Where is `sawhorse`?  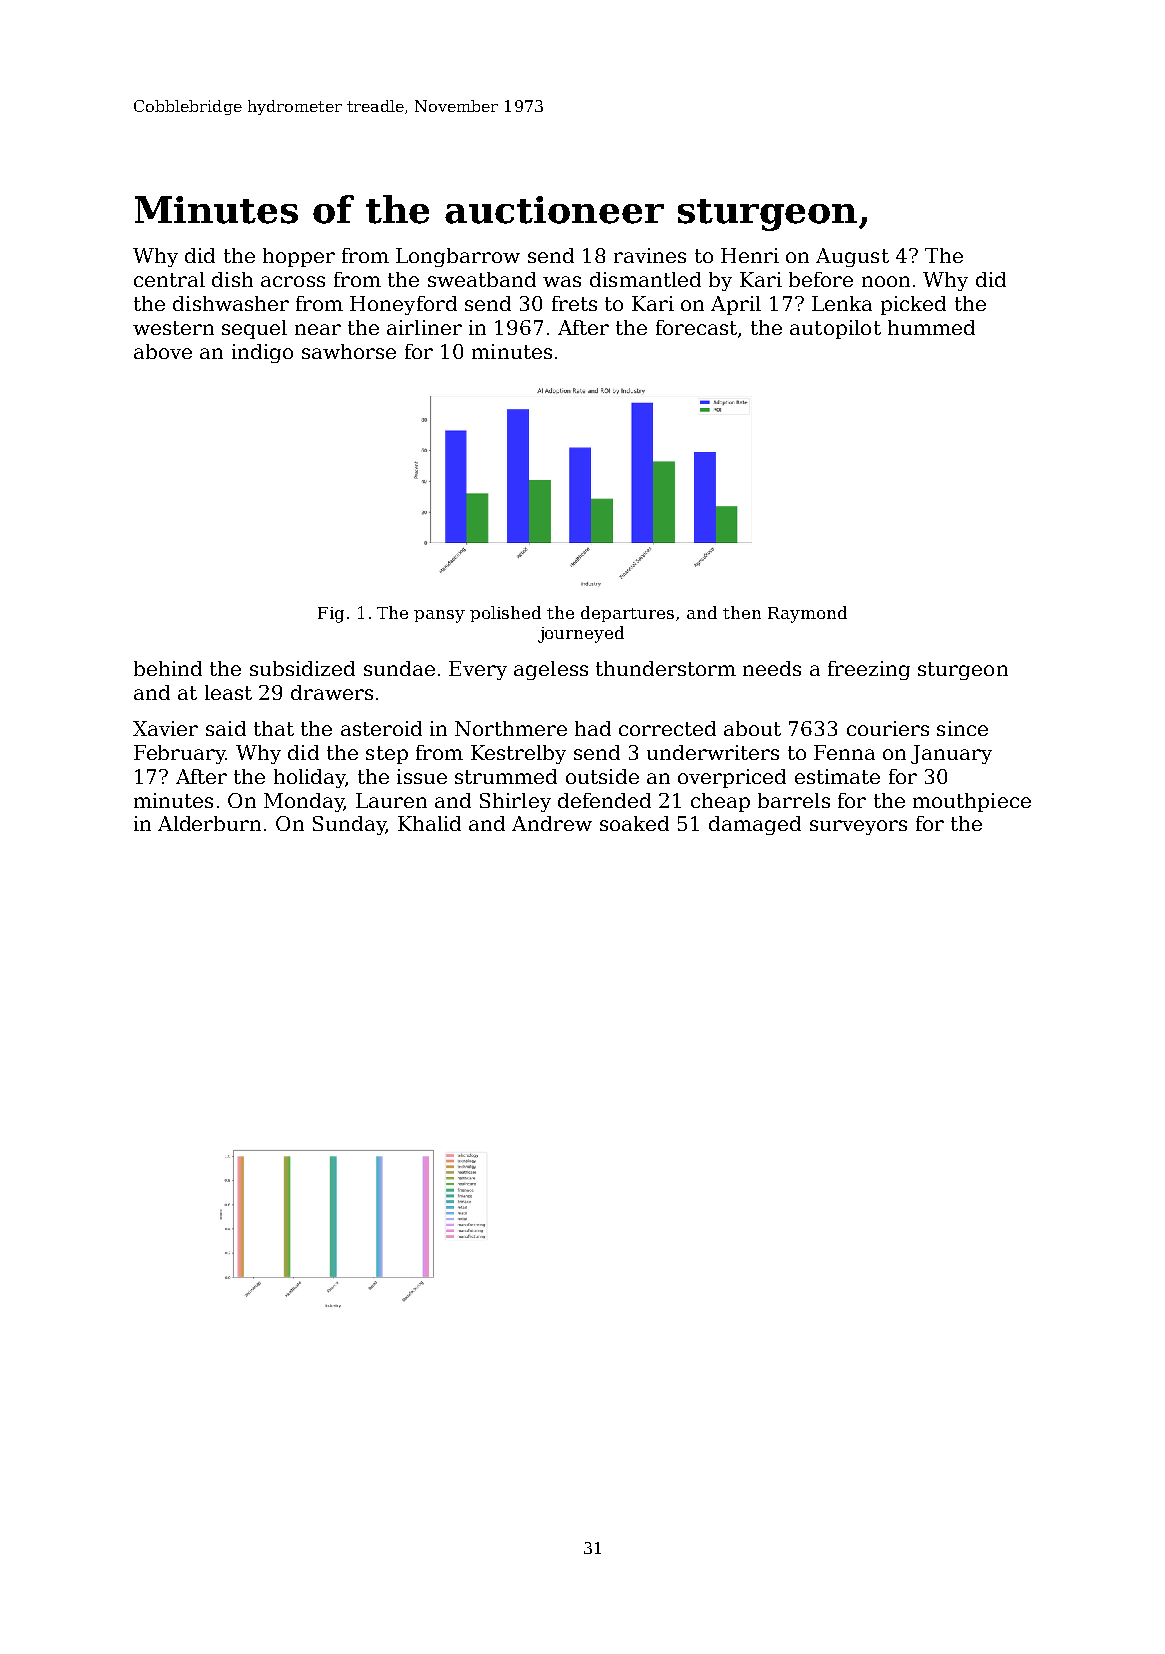 sawhorse is located at coordinates (349, 351).
